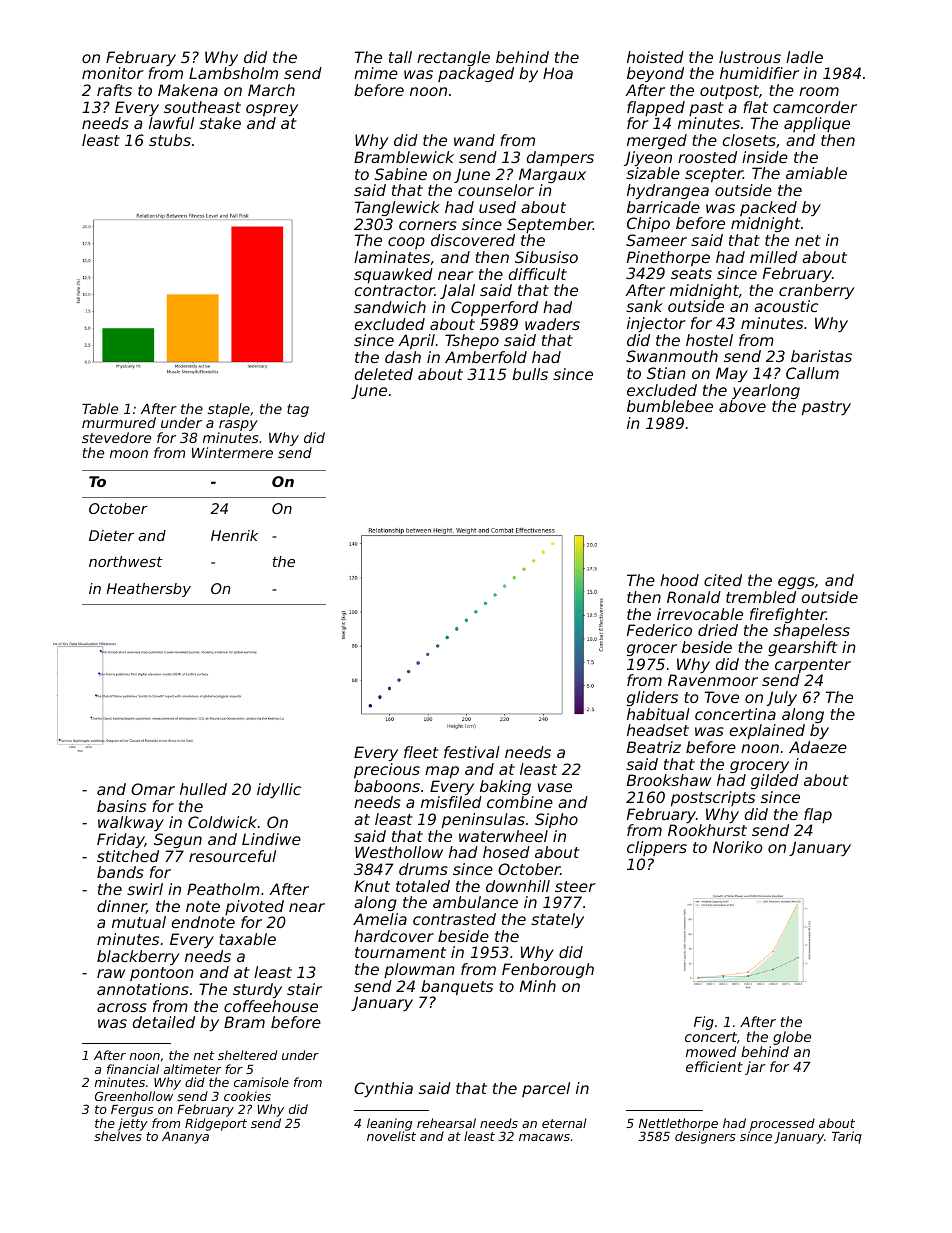 This screenshot has width=952, height=1233. Describe the element at coordinates (279, 790) in the screenshot. I see `idyllic` at that location.
